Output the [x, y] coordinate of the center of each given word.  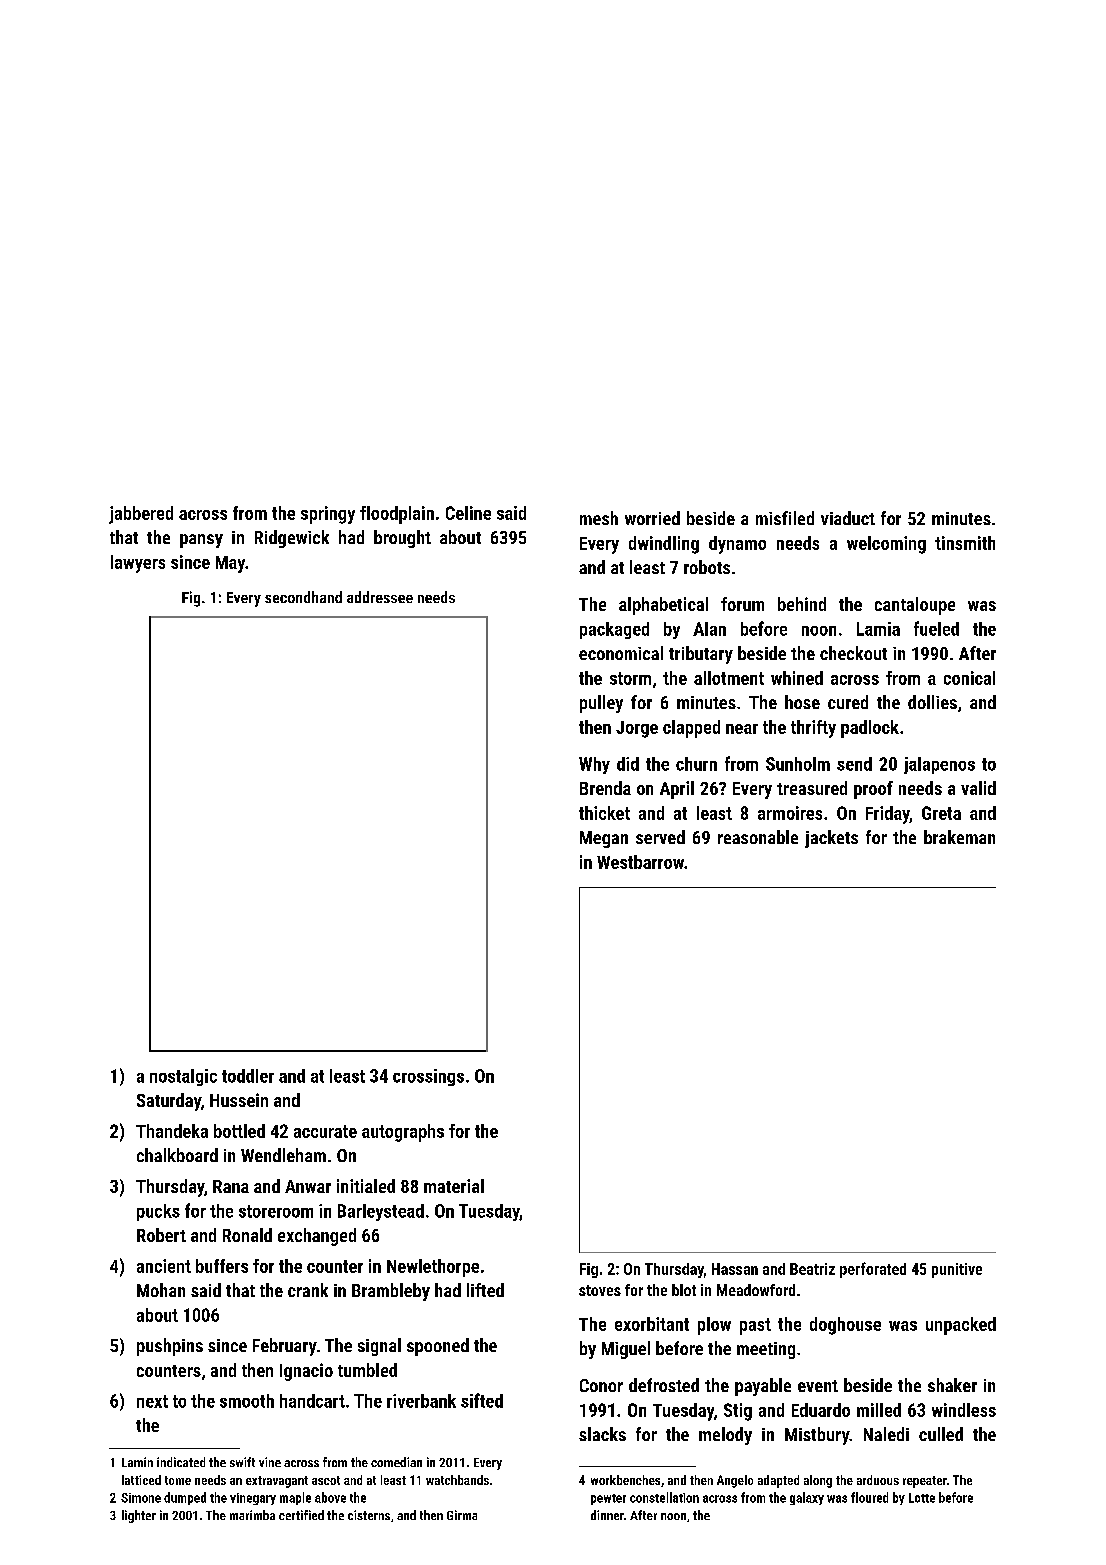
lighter [139, 1516]
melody [725, 1436]
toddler [248, 1076]
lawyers [138, 564]
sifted [482, 1400]
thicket [604, 813]
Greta [941, 813]
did [628, 764]
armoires [790, 813]
